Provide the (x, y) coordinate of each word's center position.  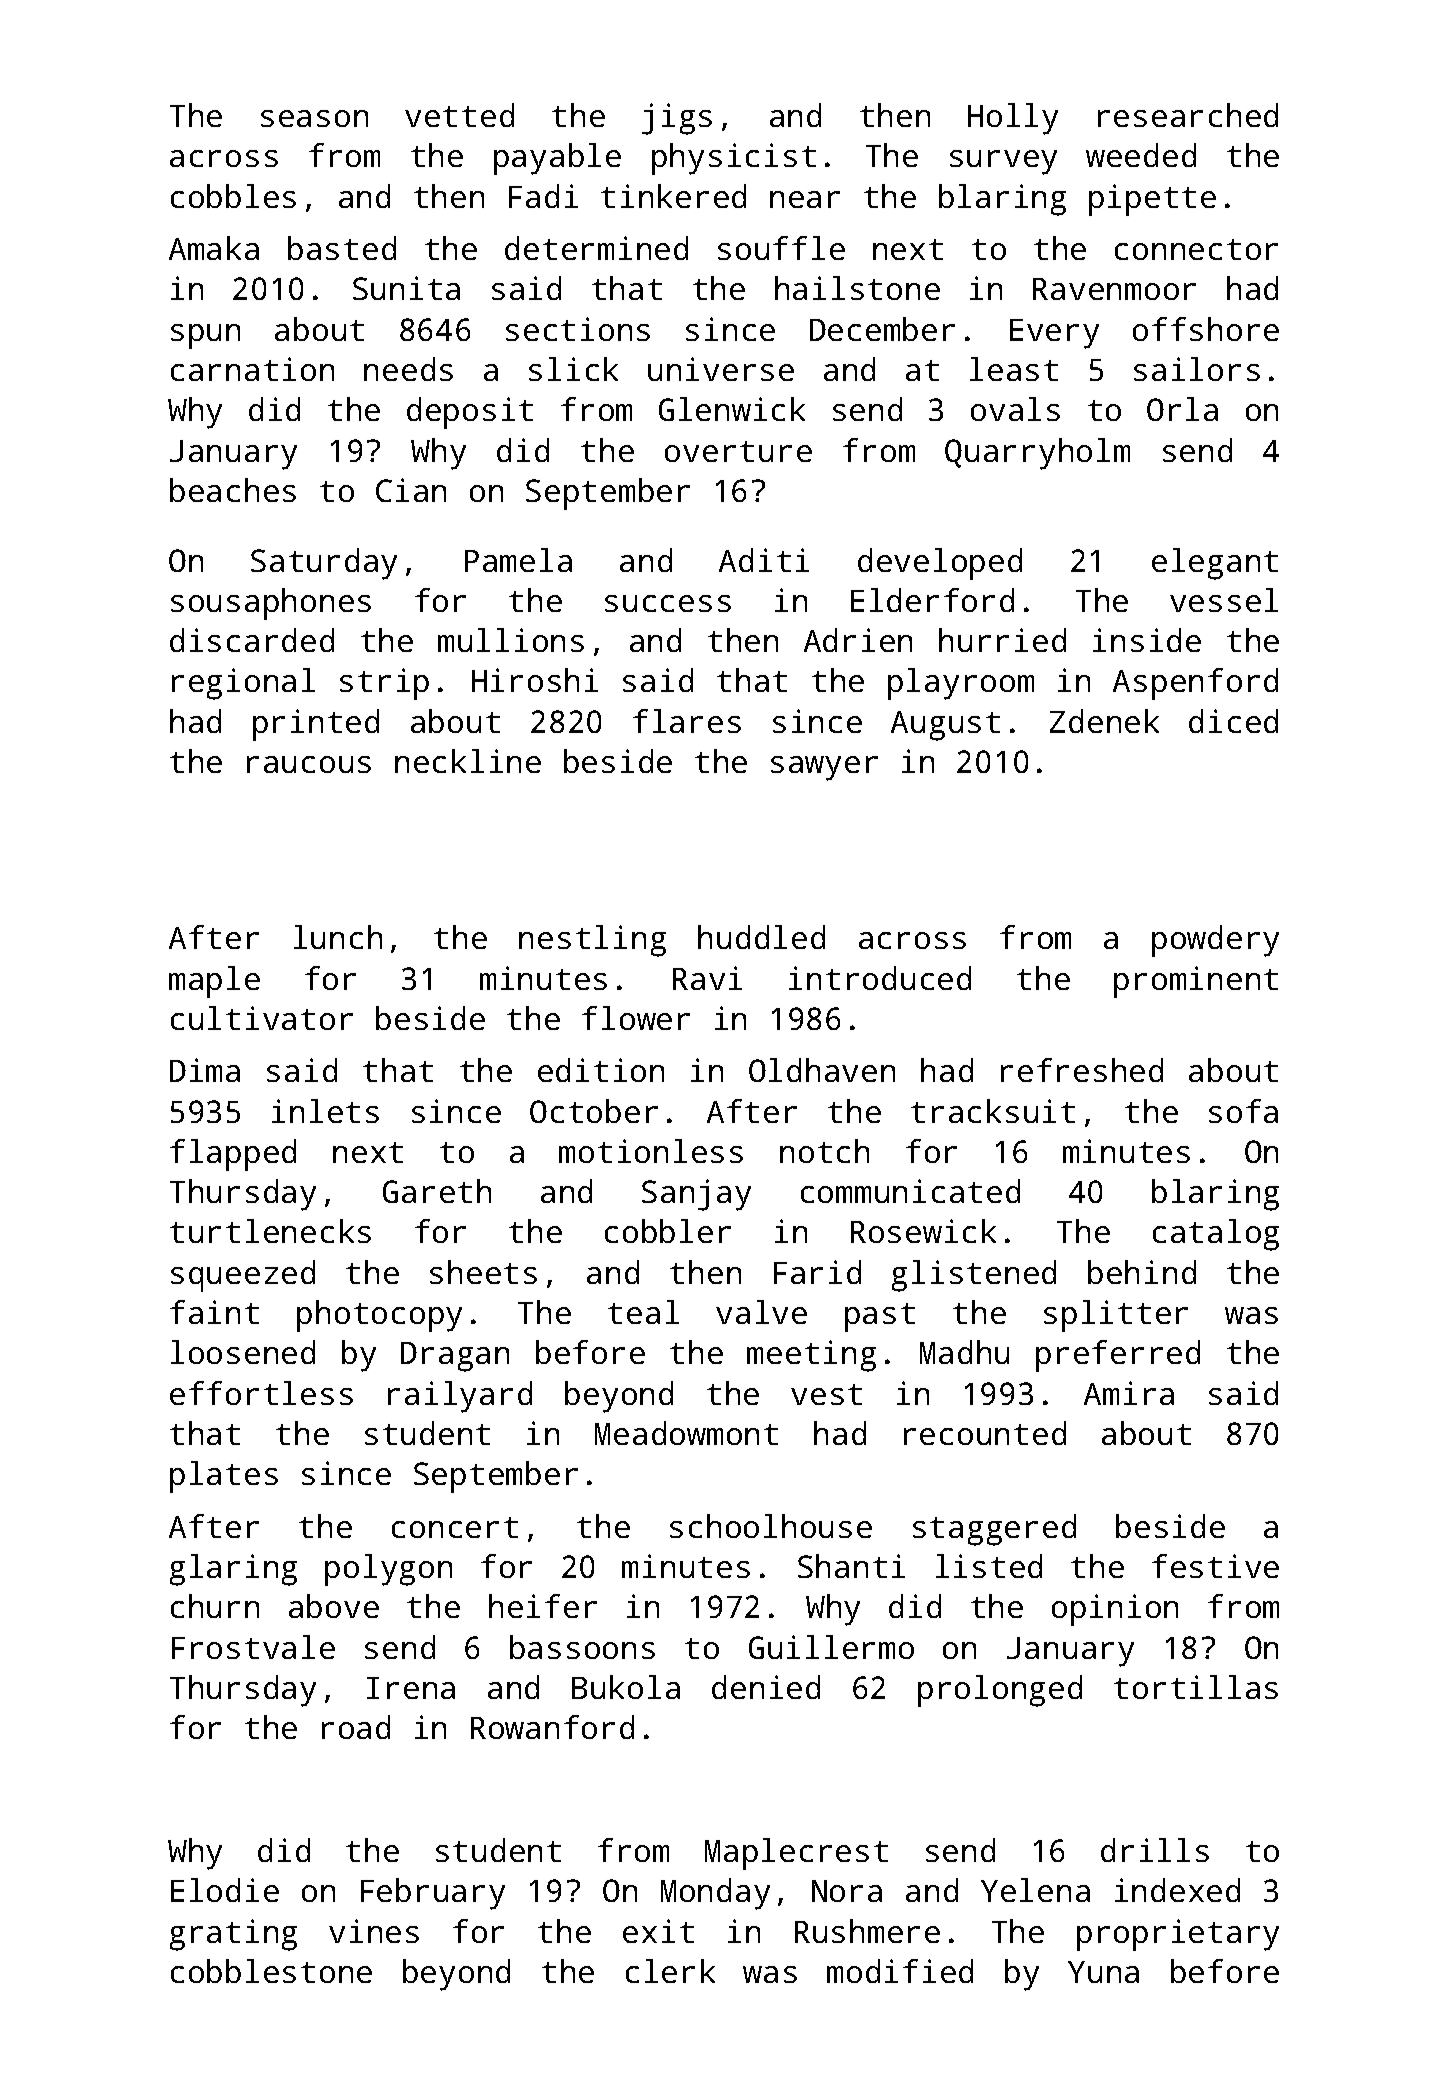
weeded (1141, 155)
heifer (543, 1606)
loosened (243, 1352)
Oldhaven (822, 1070)
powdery (1215, 941)
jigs (677, 119)
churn (215, 1606)
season (314, 118)
